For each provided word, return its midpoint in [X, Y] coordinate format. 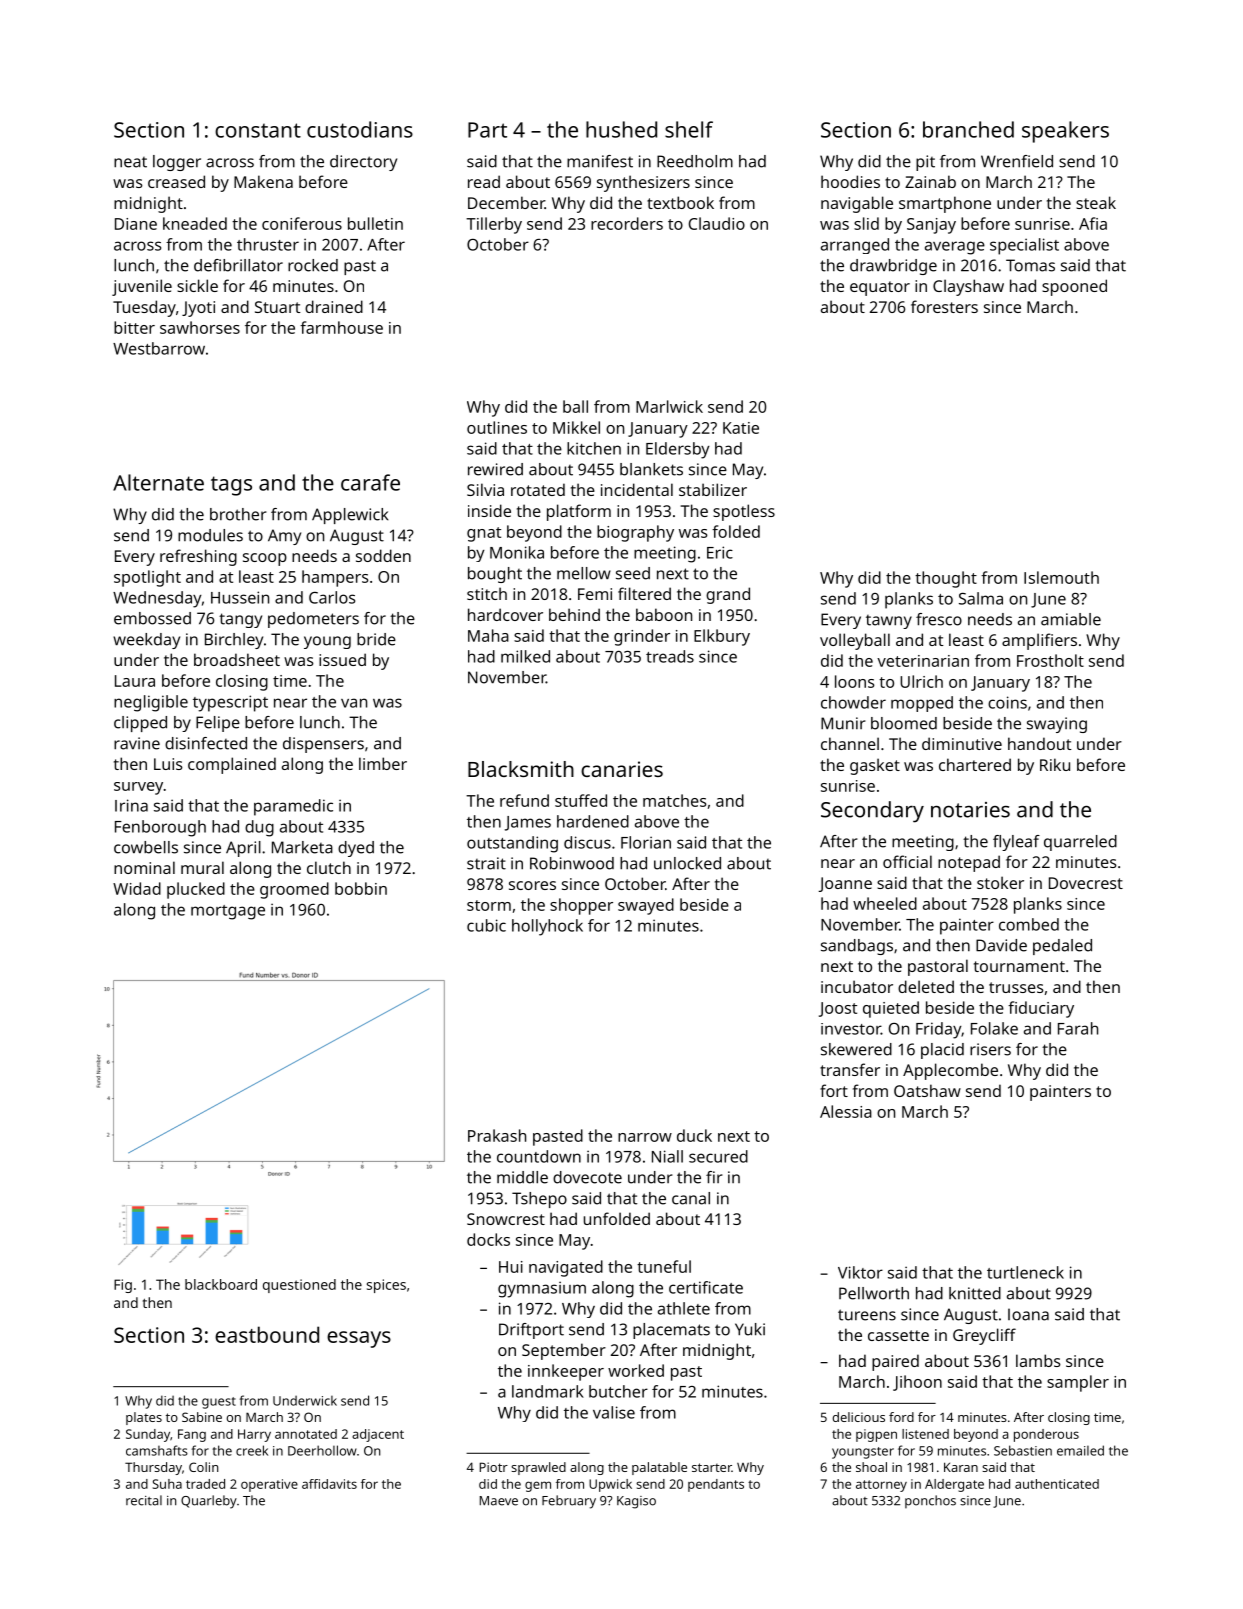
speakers [1065, 132]
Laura [135, 681]
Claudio [717, 223]
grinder [642, 637]
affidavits [329, 1484]
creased [176, 181]
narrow [645, 1137]
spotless [744, 512]
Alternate [158, 482]
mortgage [228, 912]
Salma [981, 598]
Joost [838, 1009]
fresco [939, 619]
